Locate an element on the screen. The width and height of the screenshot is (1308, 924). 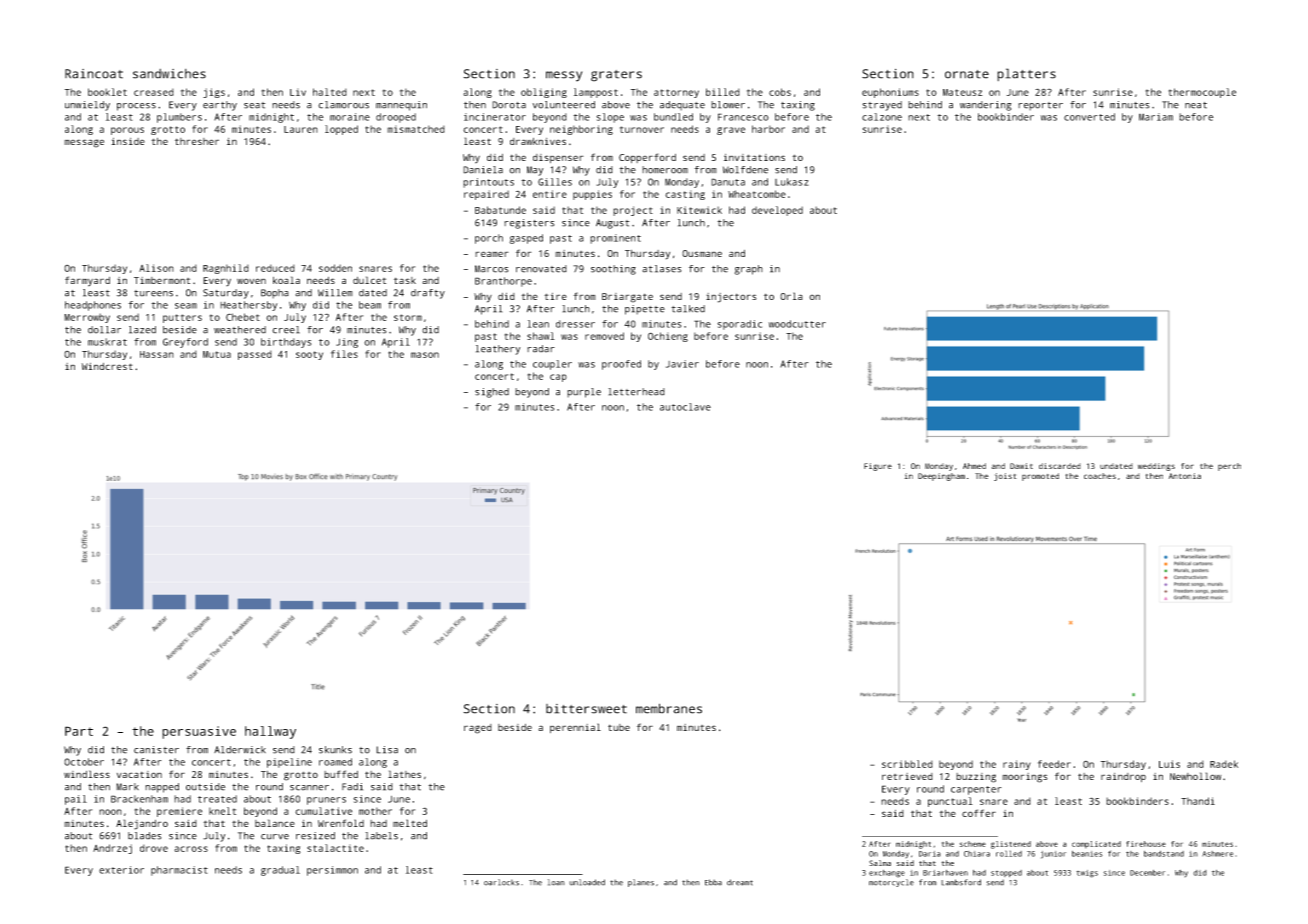
sandwiches is located at coordinates (169, 74).
